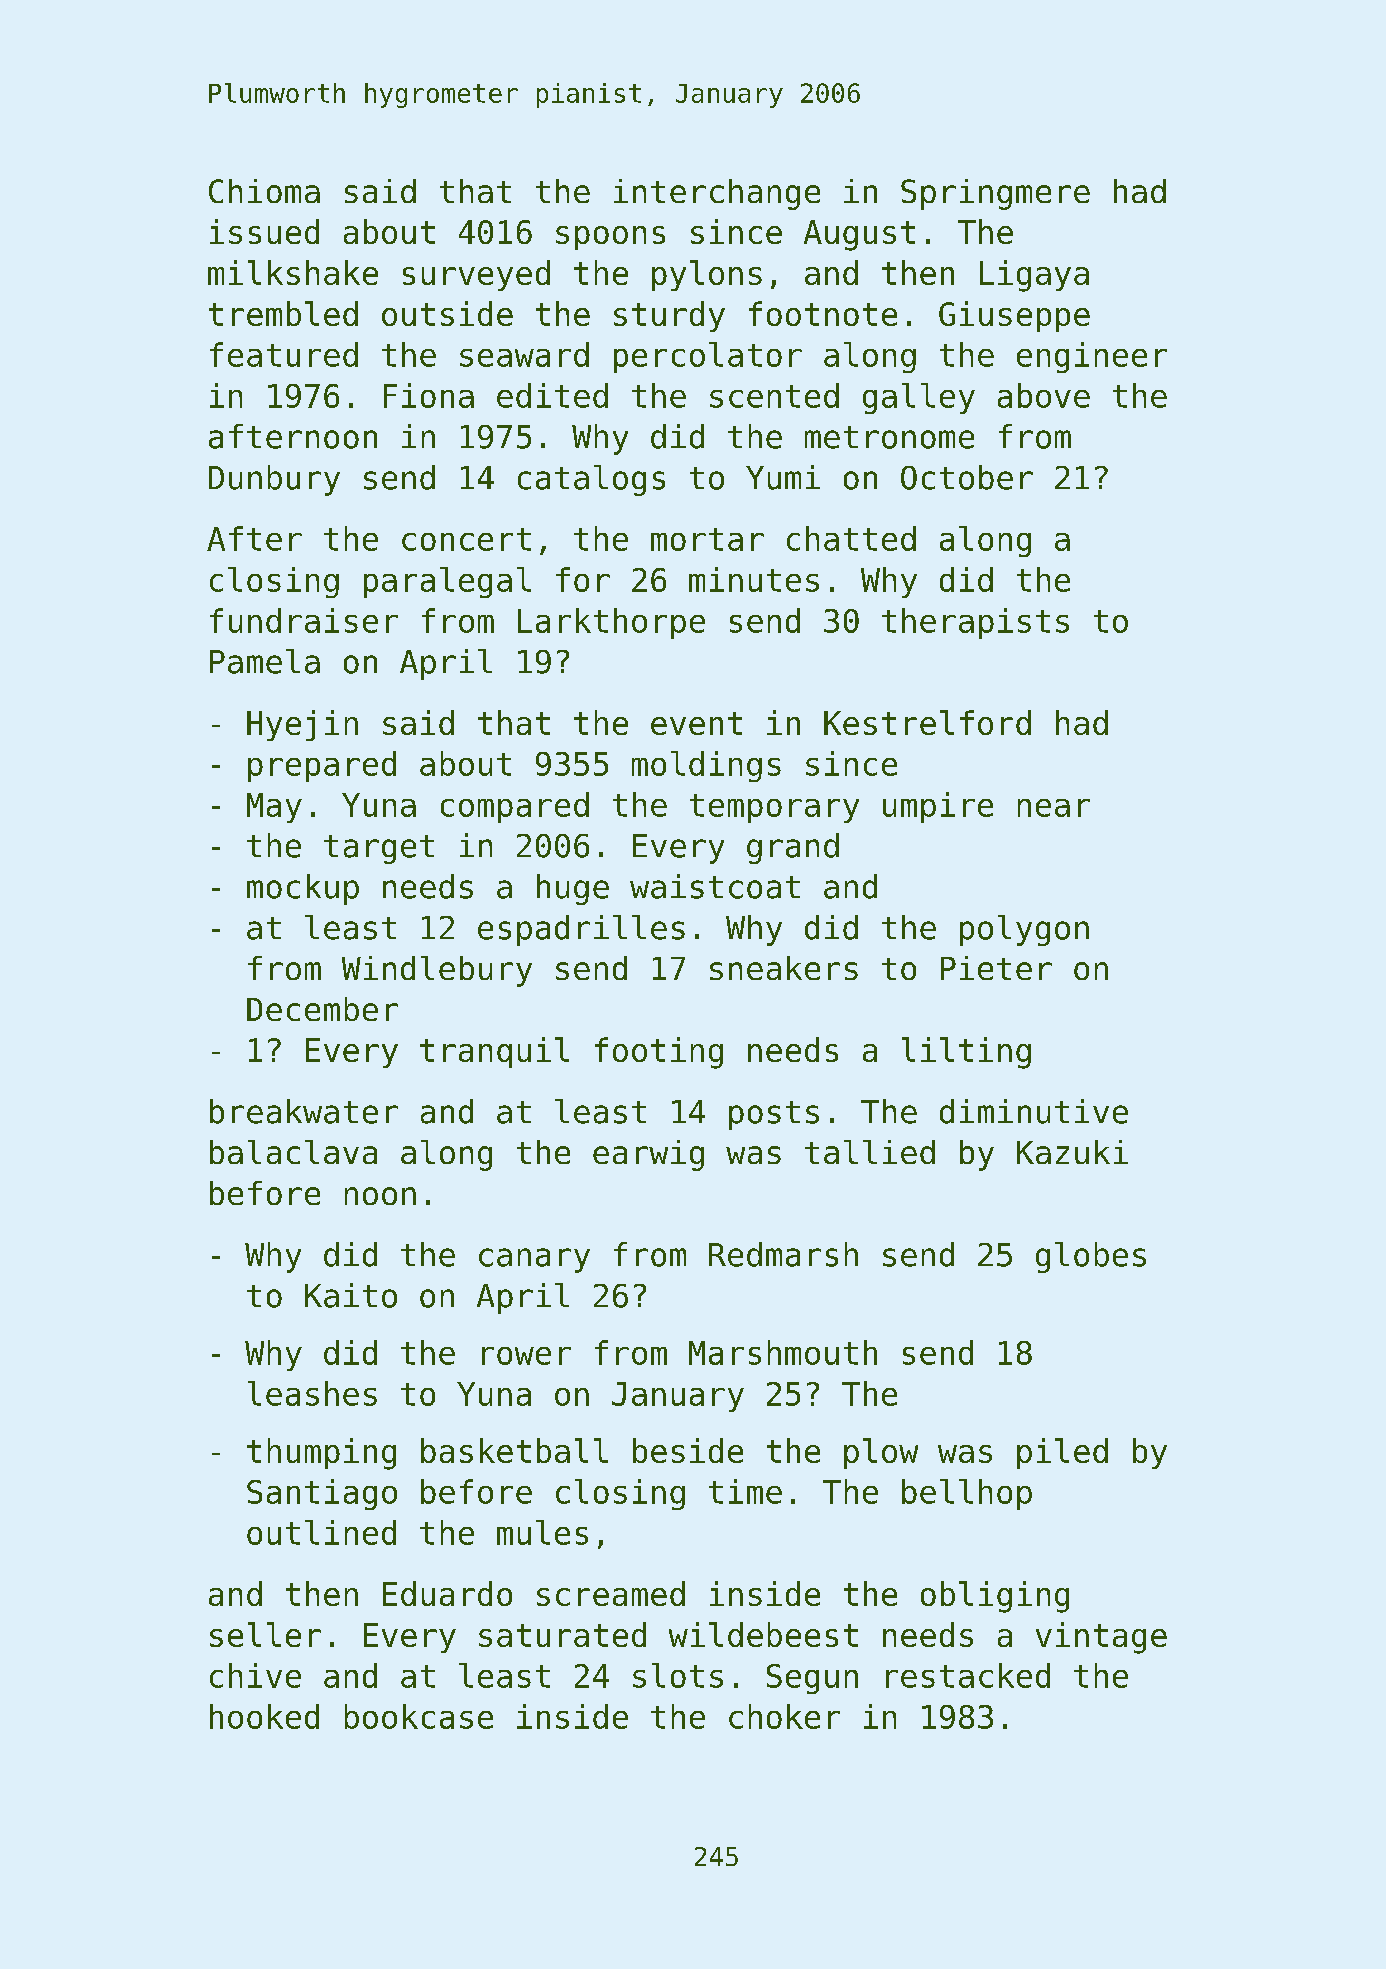 This document has height=1969, width=1386. What do you see at coordinates (745, 1491) in the document?
I see `time` at bounding box center [745, 1491].
